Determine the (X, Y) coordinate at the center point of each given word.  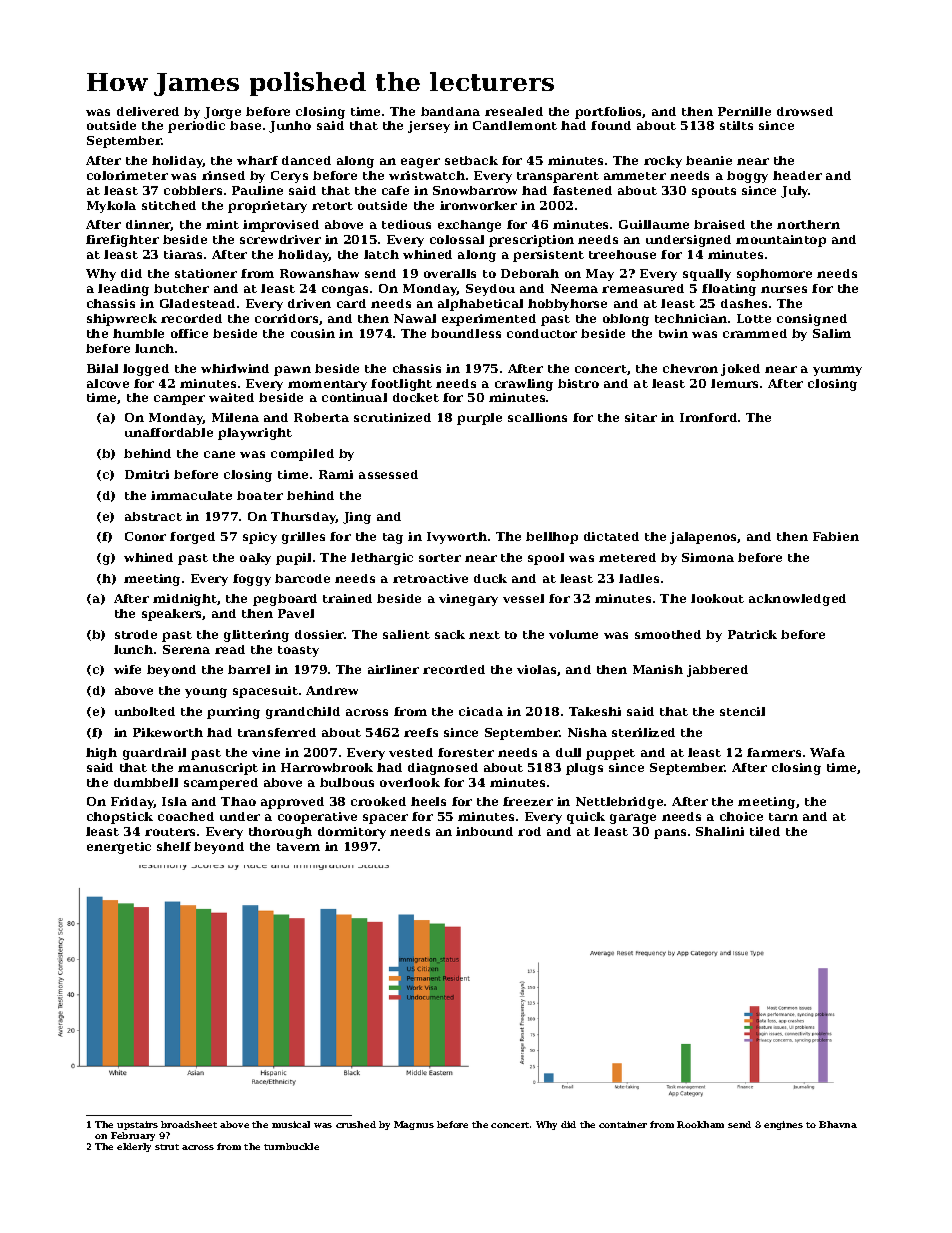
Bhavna (838, 1124)
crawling (524, 385)
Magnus (414, 1125)
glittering (256, 636)
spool (546, 559)
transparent (558, 177)
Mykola (111, 207)
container (623, 1124)
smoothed (668, 634)
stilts (736, 125)
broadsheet (189, 1124)
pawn (292, 371)
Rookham (700, 1124)
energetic (119, 848)
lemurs (734, 383)
